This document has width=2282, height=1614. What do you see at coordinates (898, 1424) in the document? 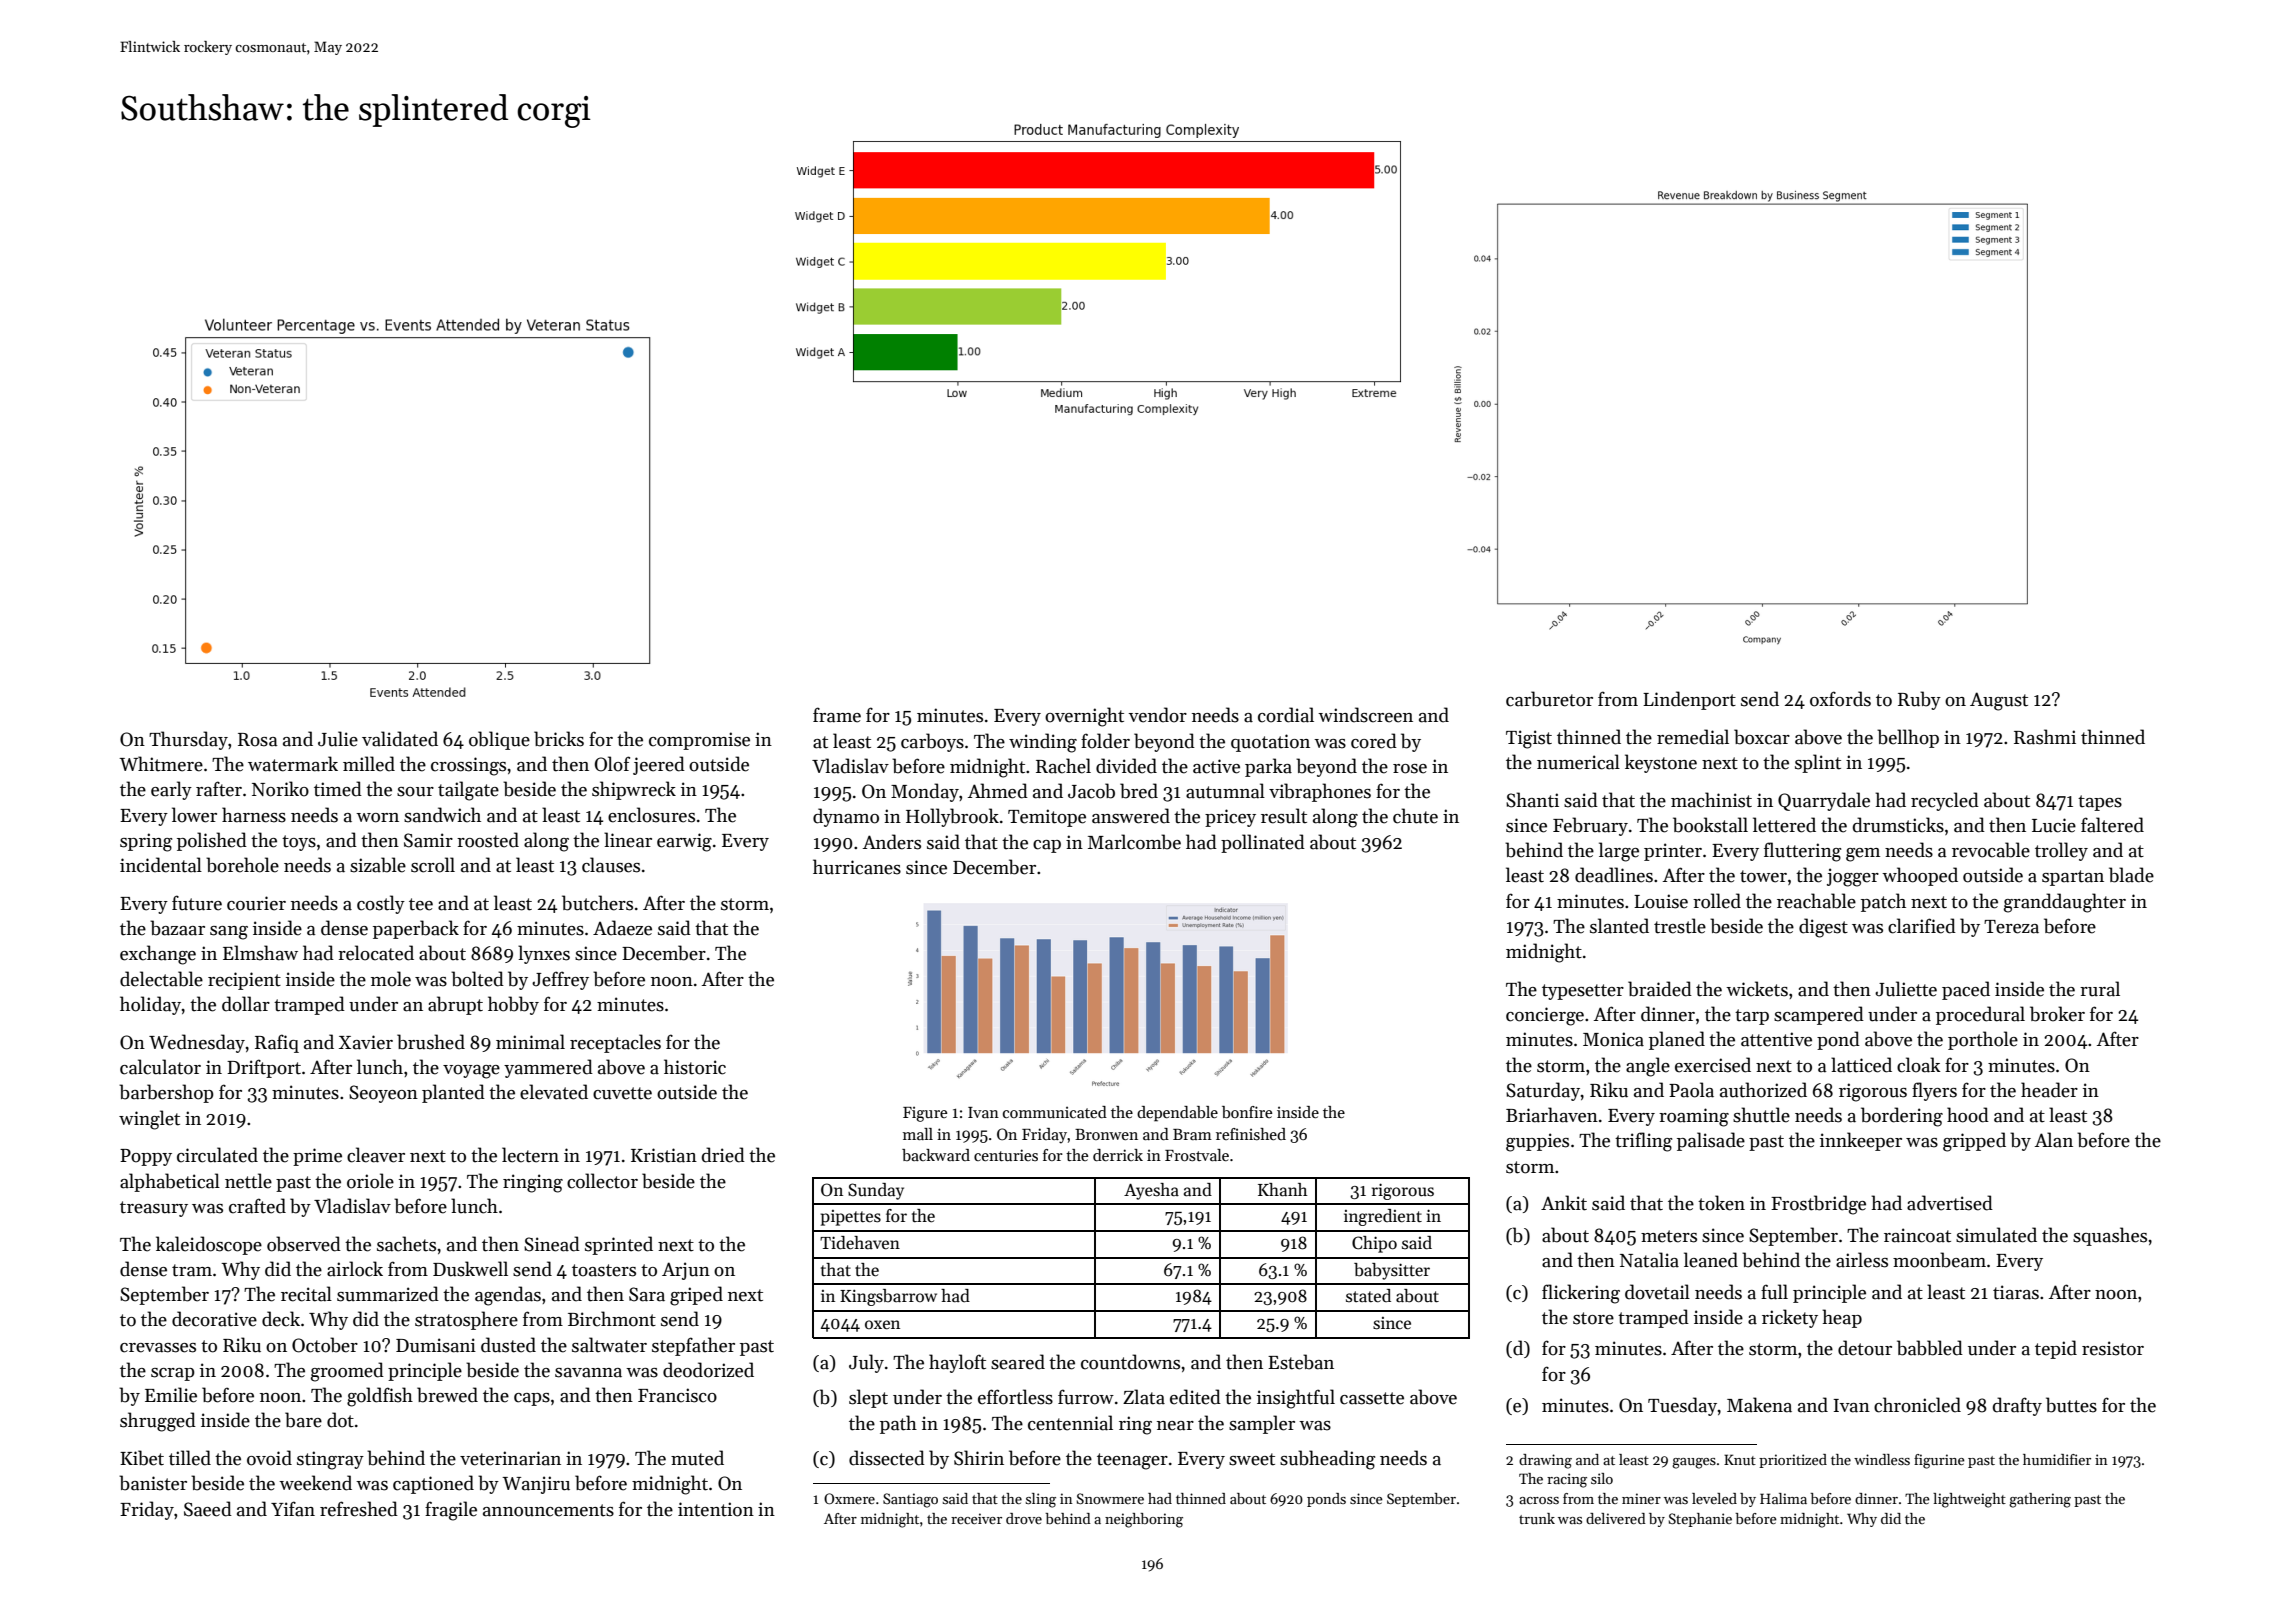
I see `path` at bounding box center [898, 1424].
